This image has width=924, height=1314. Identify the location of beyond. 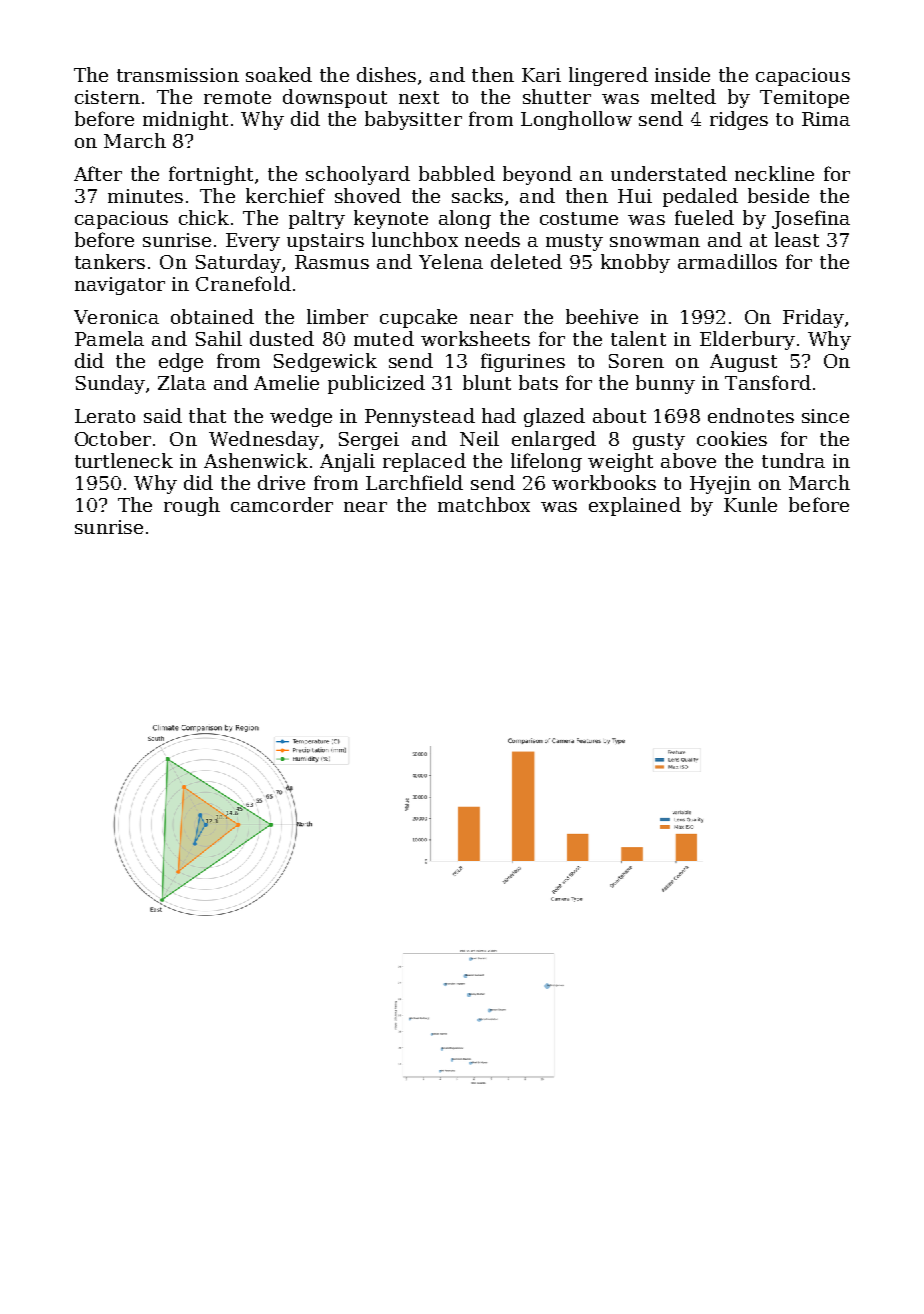
(537, 175).
